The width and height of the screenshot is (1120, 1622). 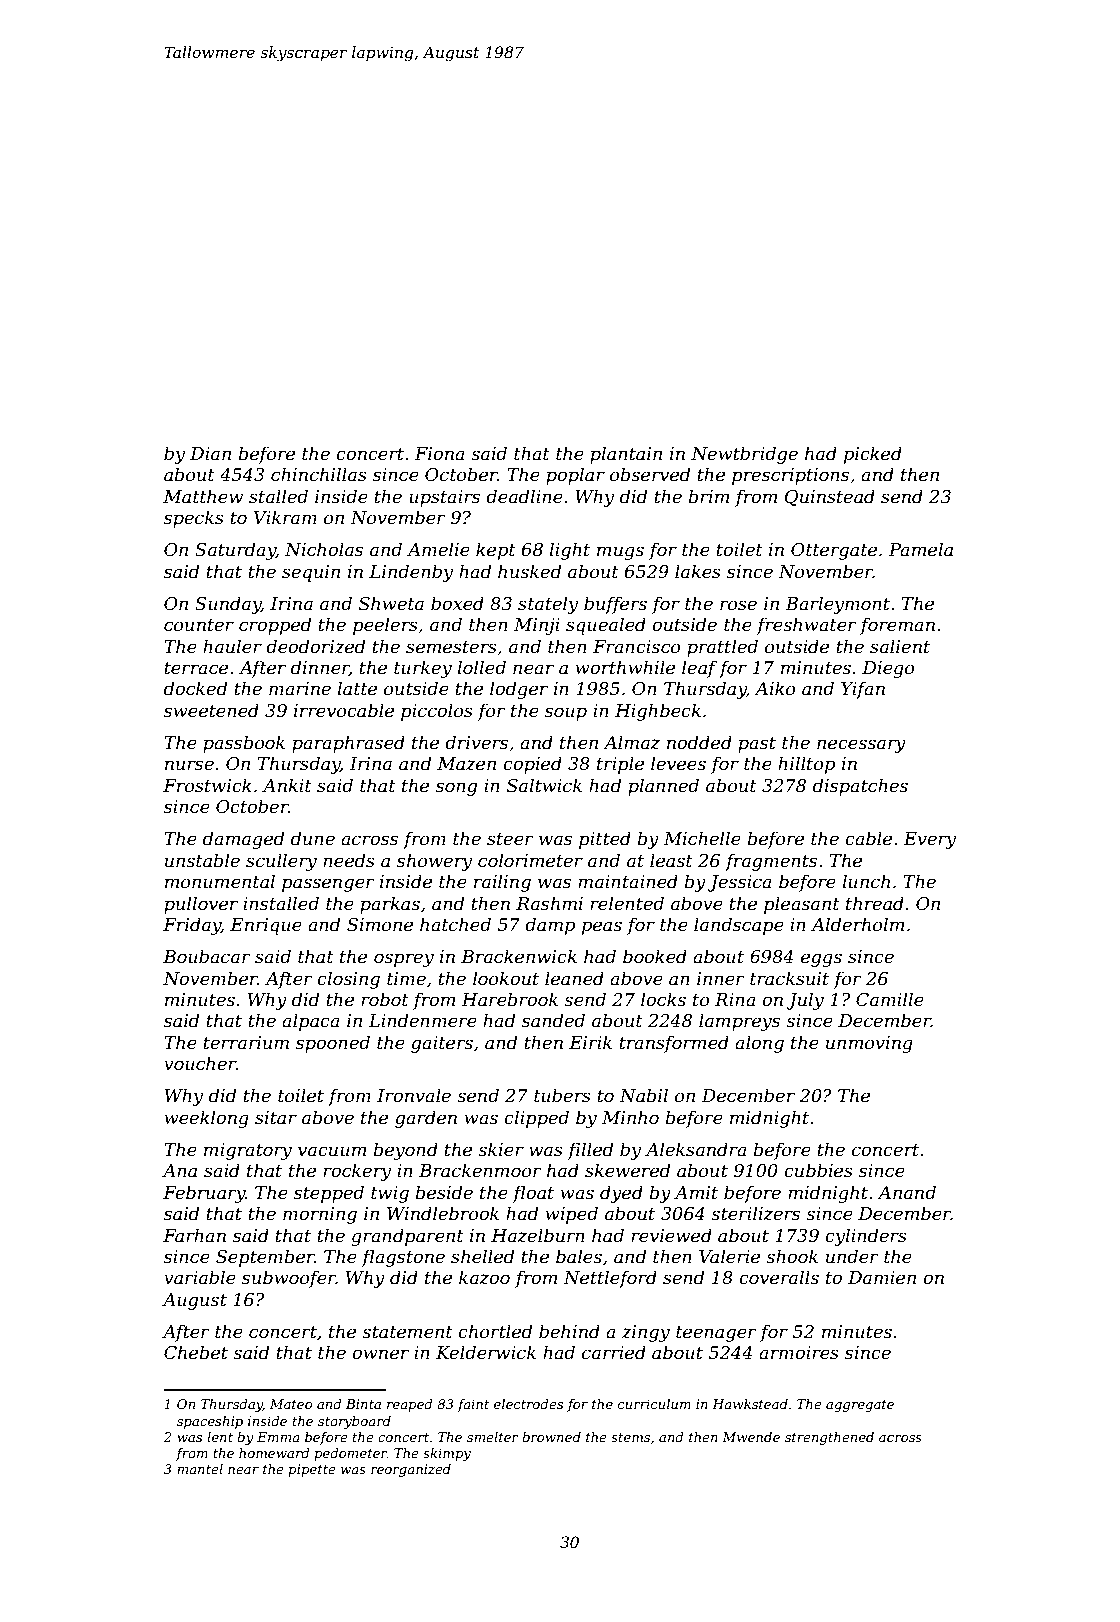 I want to click on copied, so click(x=532, y=765).
